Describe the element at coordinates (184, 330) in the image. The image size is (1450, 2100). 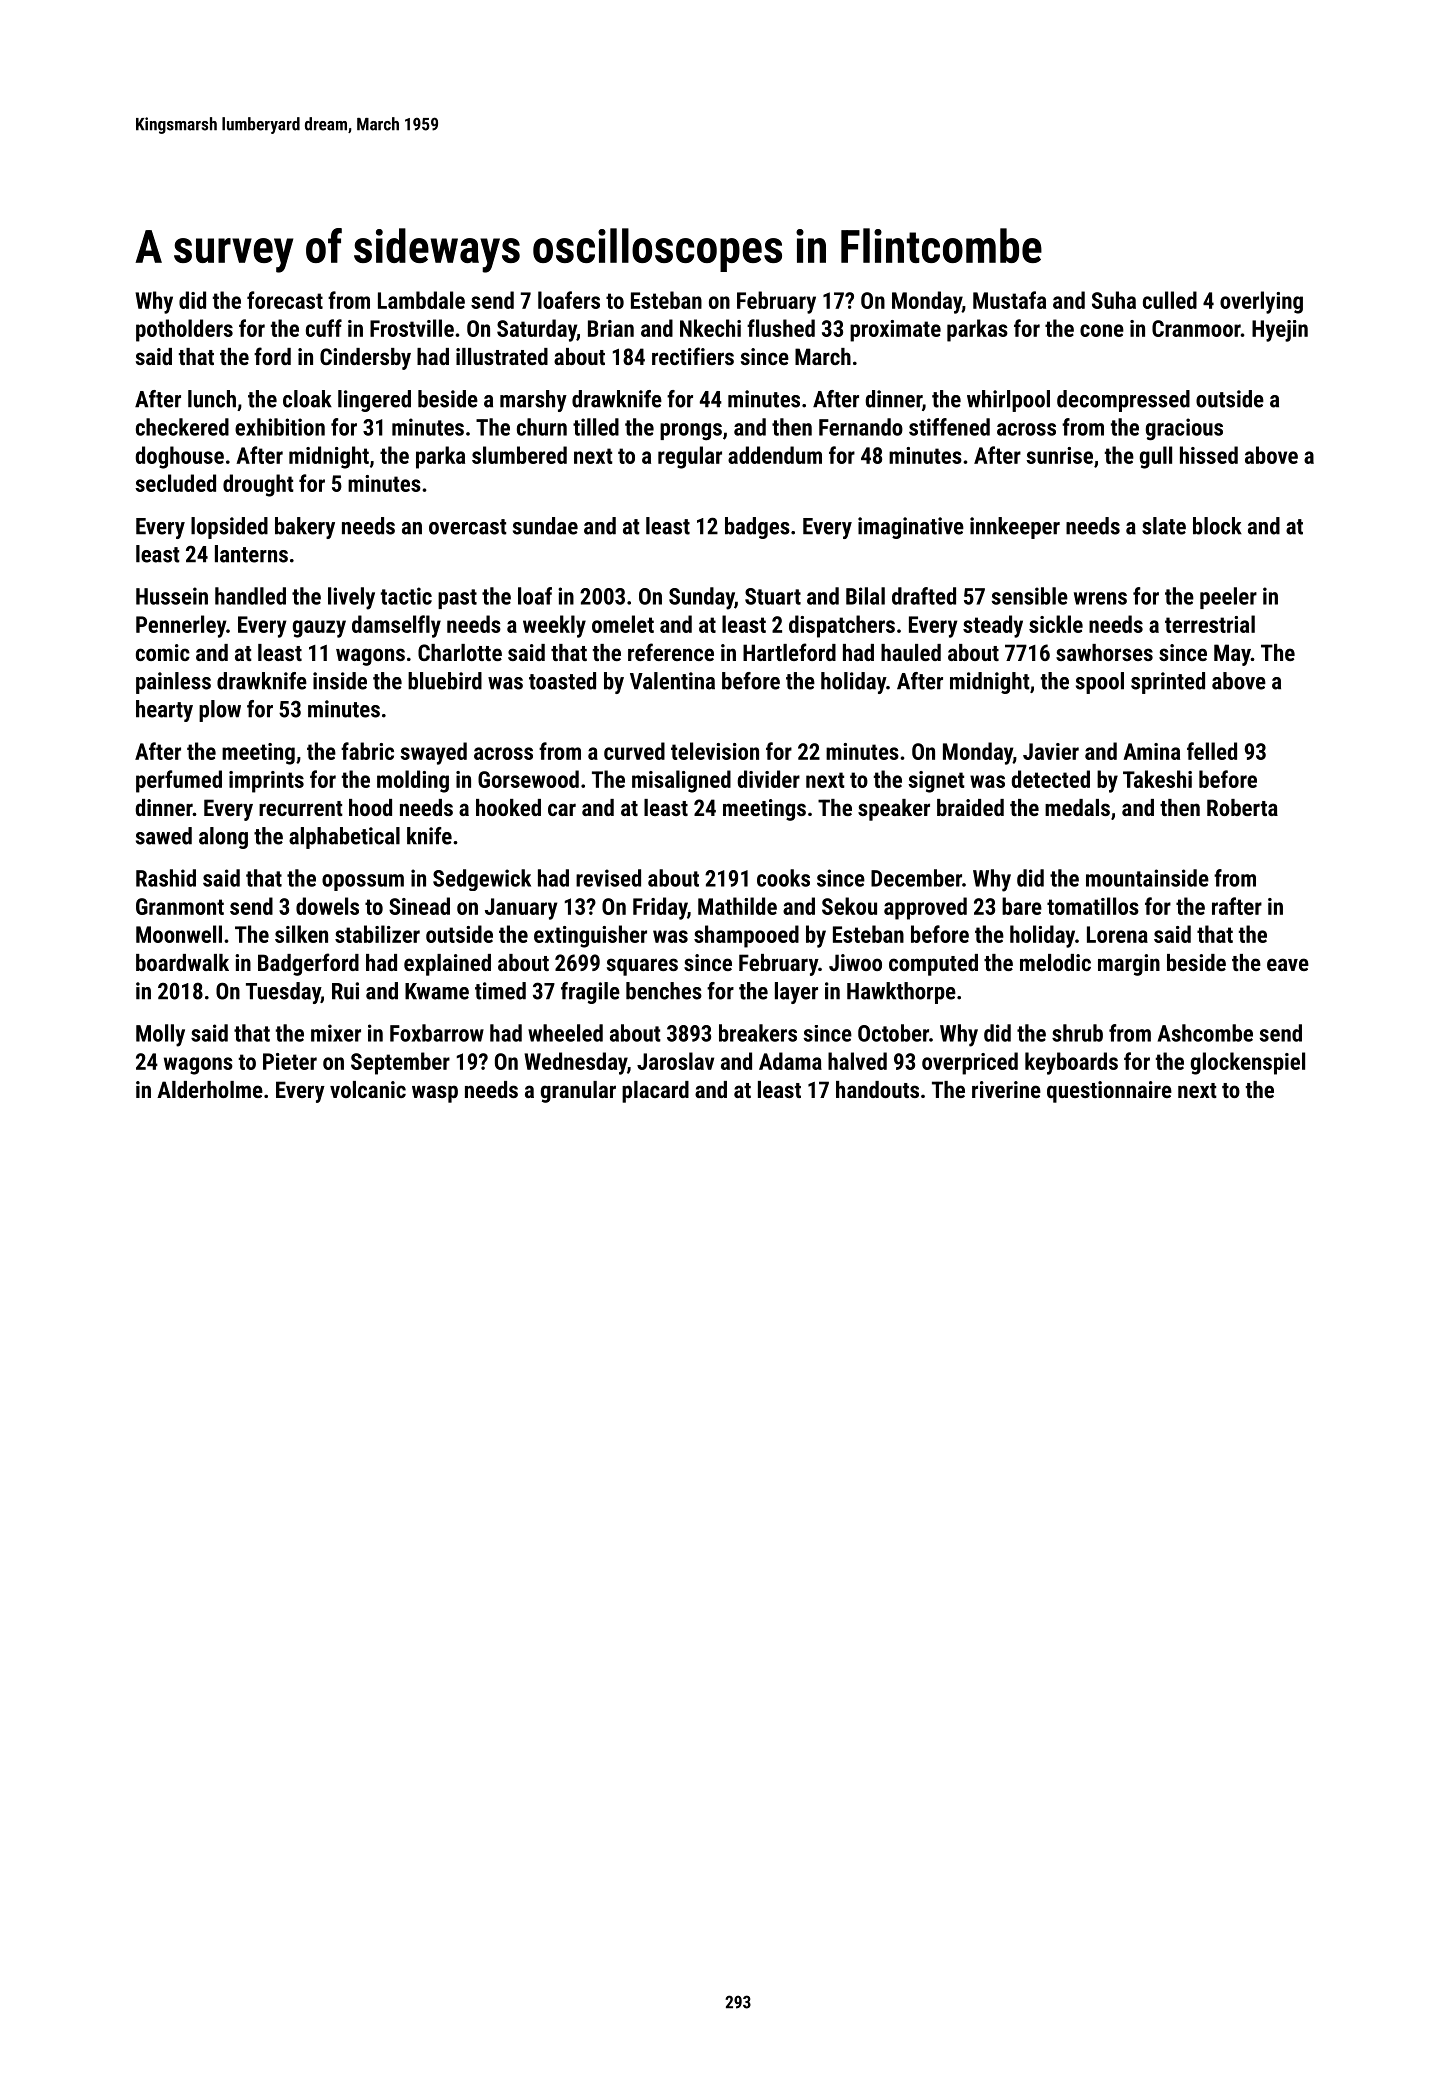
I see `potholders` at that location.
